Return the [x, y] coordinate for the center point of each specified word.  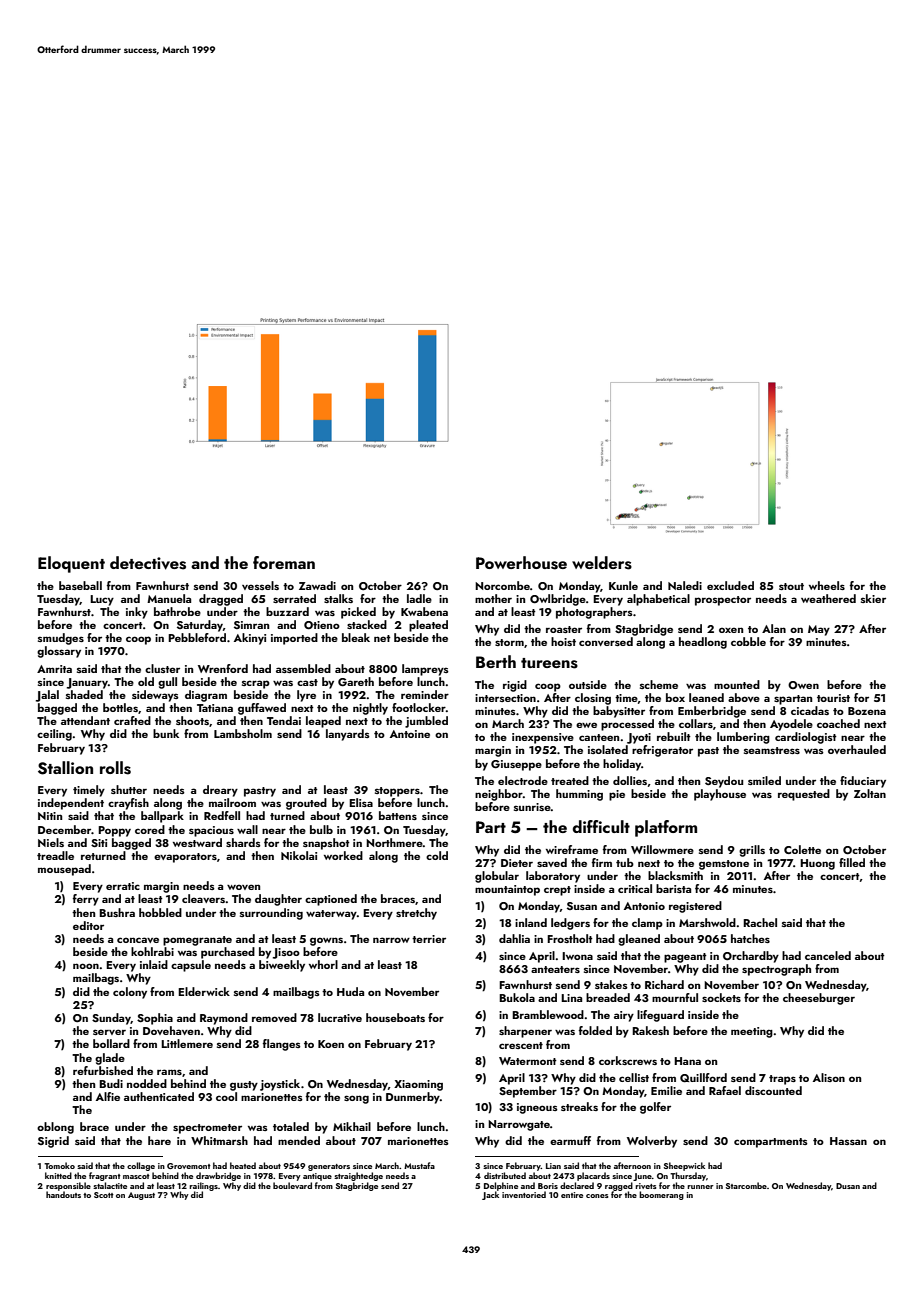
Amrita [54, 669]
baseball [80, 585]
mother [493, 598]
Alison [829, 1077]
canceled [828, 955]
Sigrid [53, 1142]
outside [588, 684]
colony [130, 993]
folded [595, 1030]
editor [88, 925]
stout [791, 586]
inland [531, 922]
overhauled [857, 749]
